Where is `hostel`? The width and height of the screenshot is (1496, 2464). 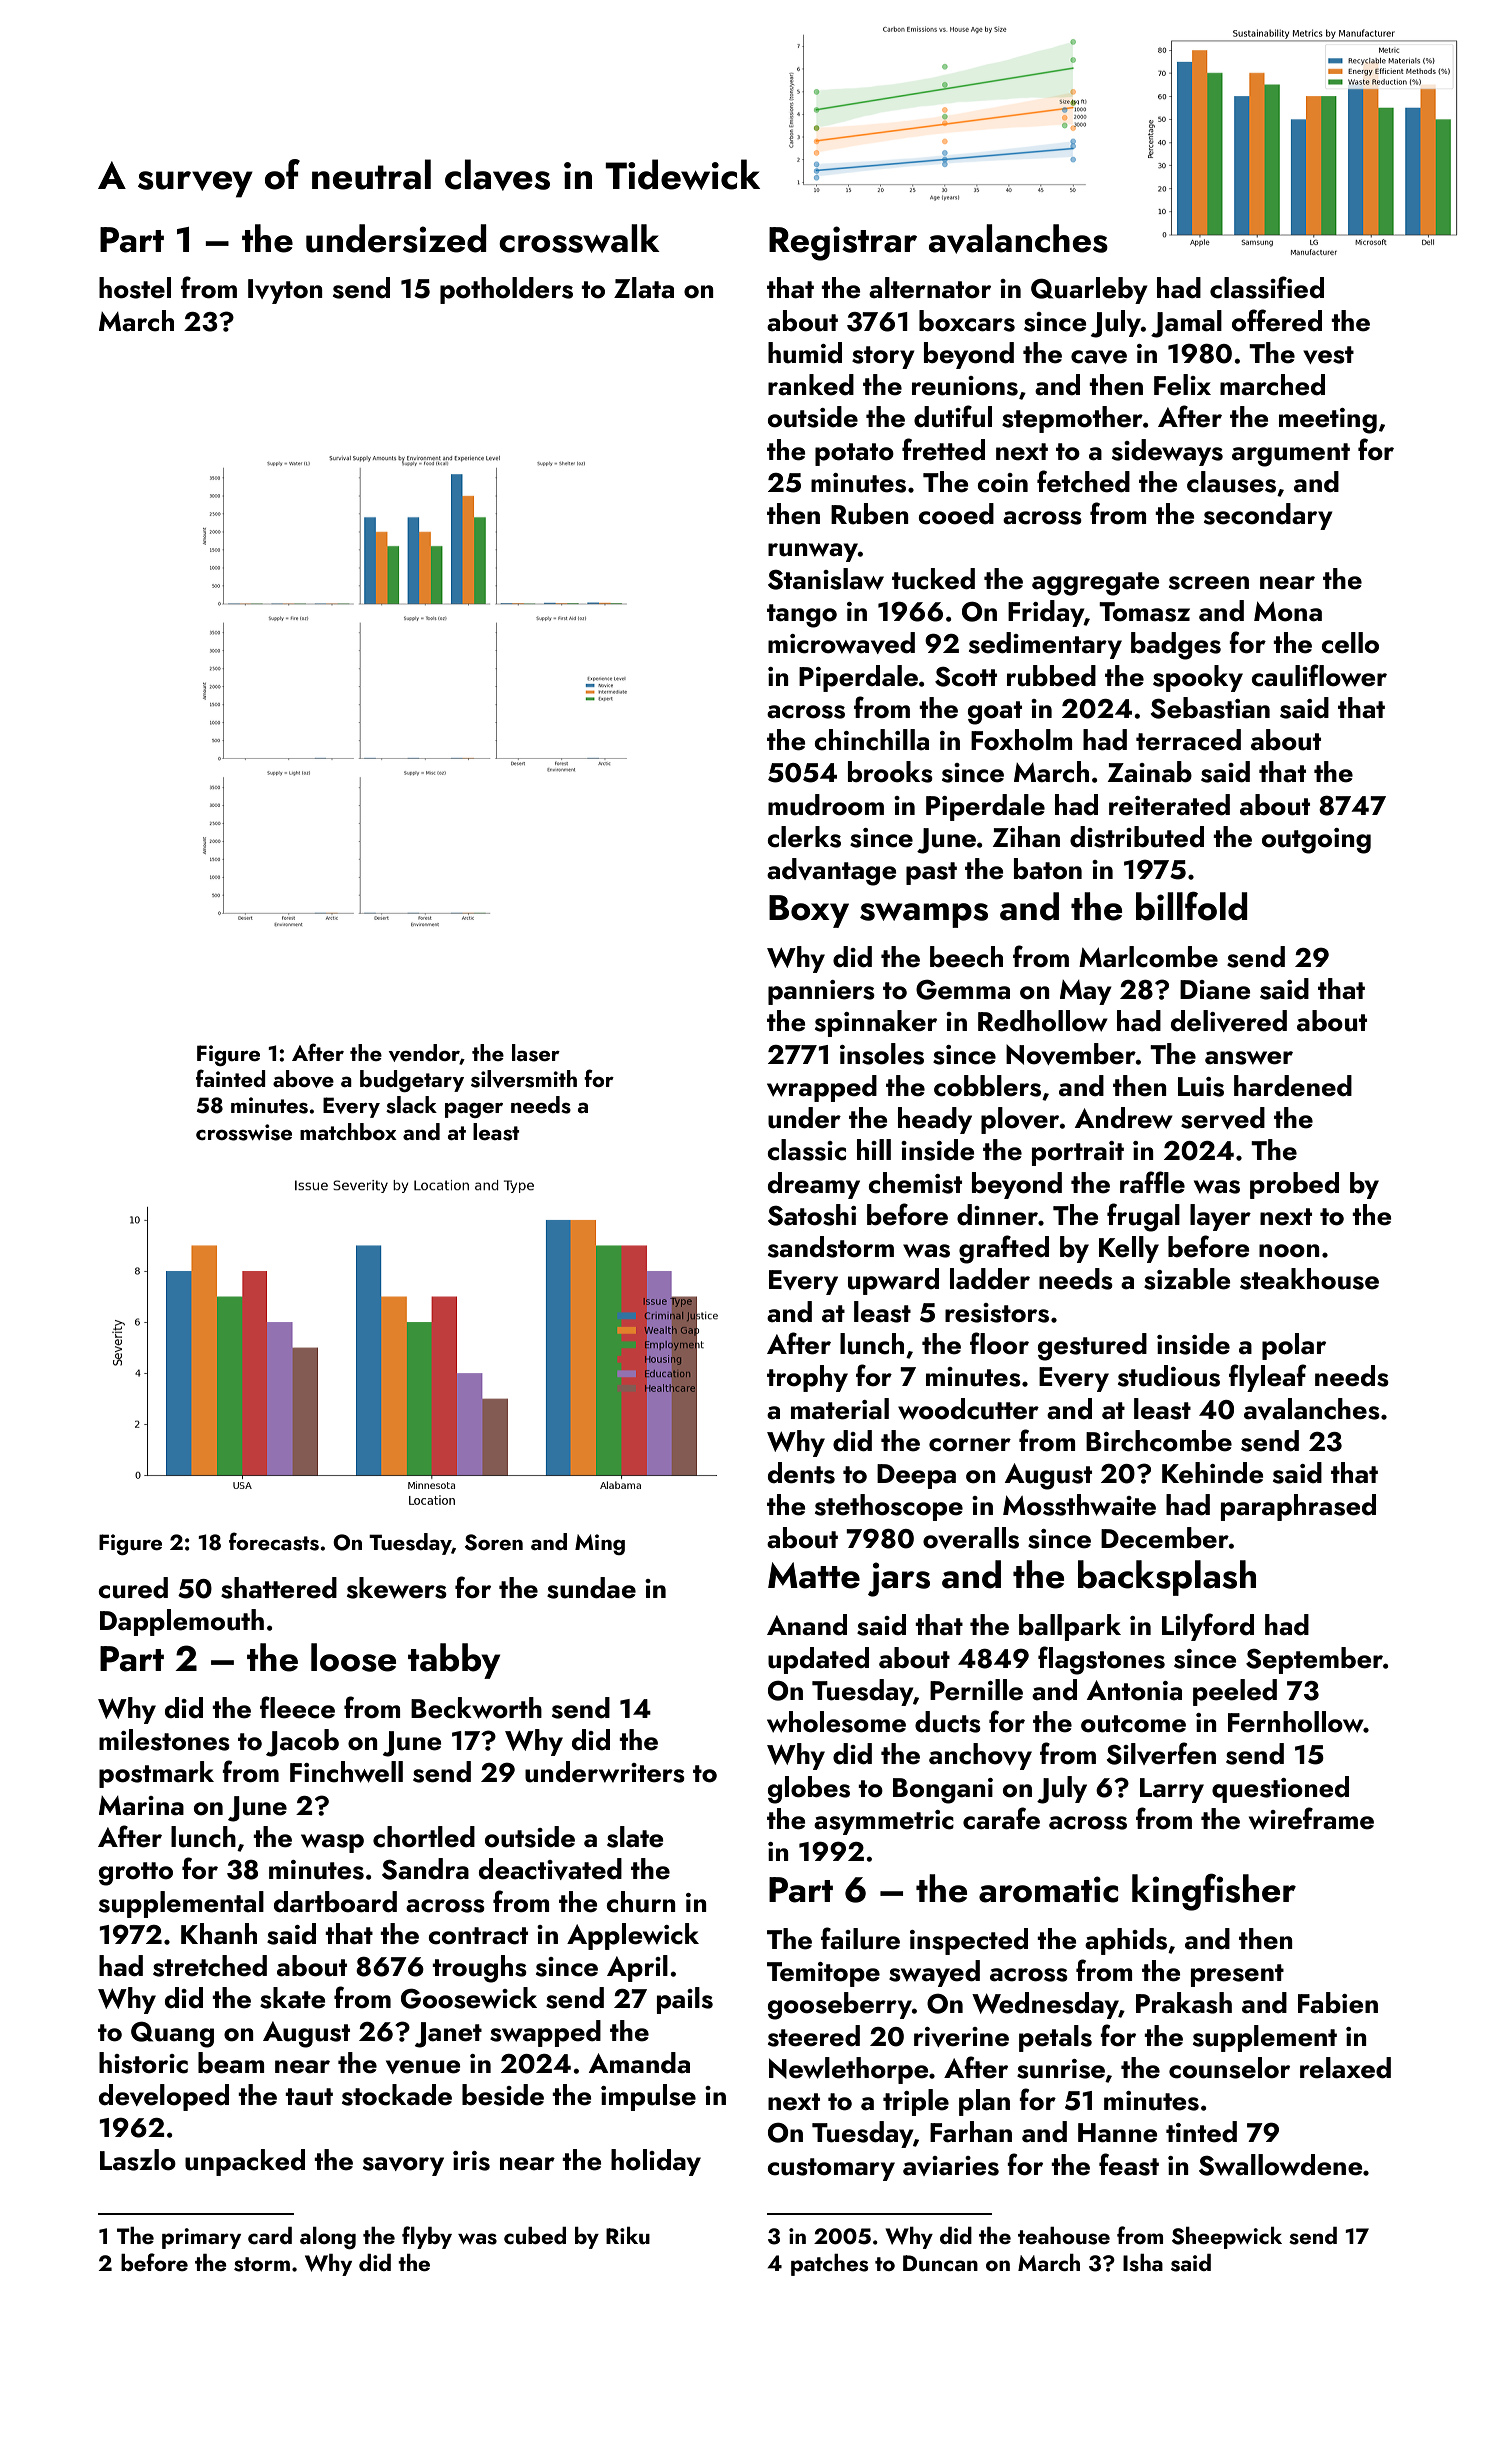 hostel is located at coordinates (135, 288).
